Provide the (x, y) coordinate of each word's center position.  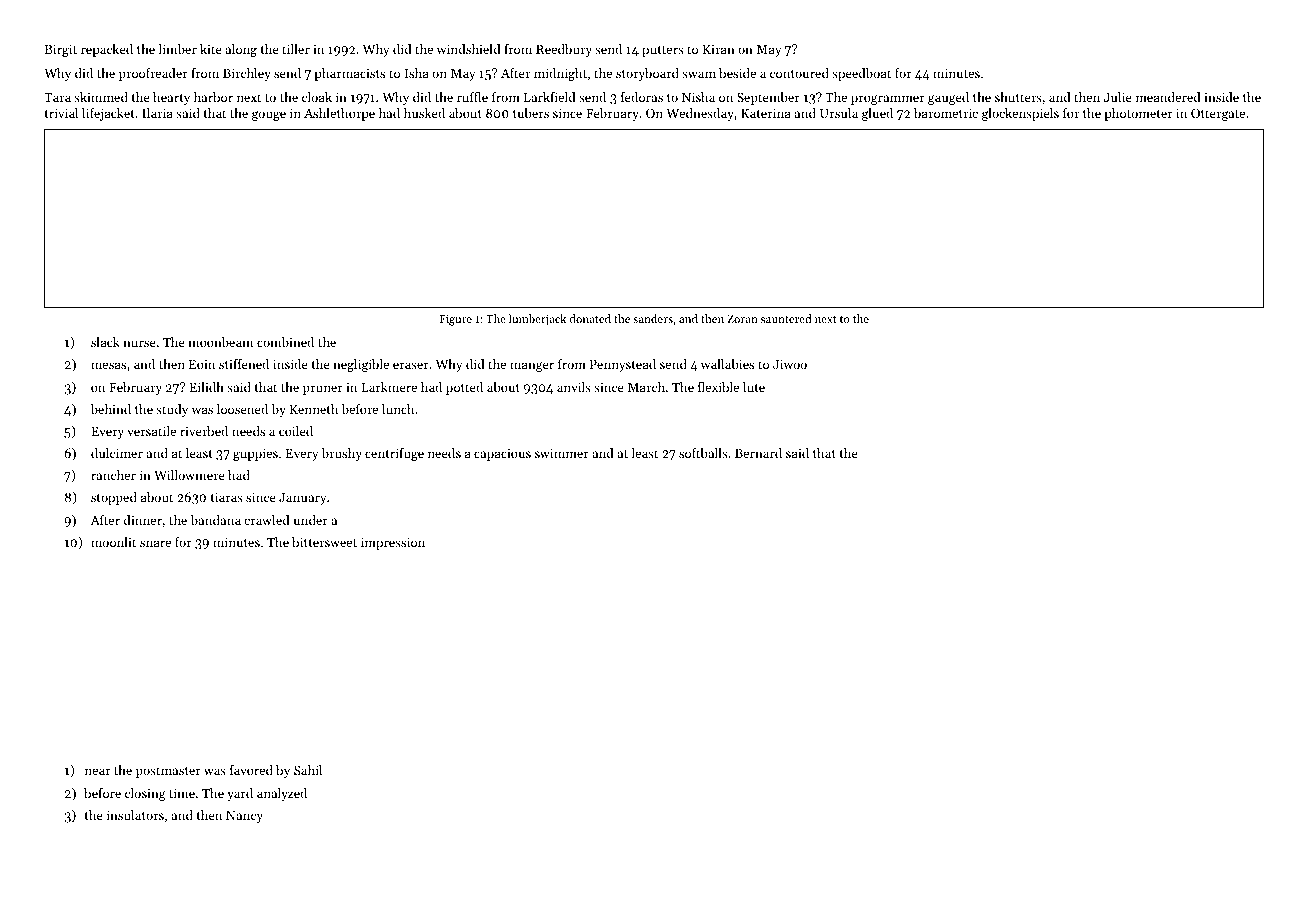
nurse (139, 343)
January (303, 499)
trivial (61, 113)
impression (393, 543)
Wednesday (700, 114)
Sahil (308, 770)
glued (877, 114)
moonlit (113, 542)
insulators (135, 815)
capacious (502, 455)
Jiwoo (790, 364)
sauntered (786, 318)
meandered (1168, 97)
